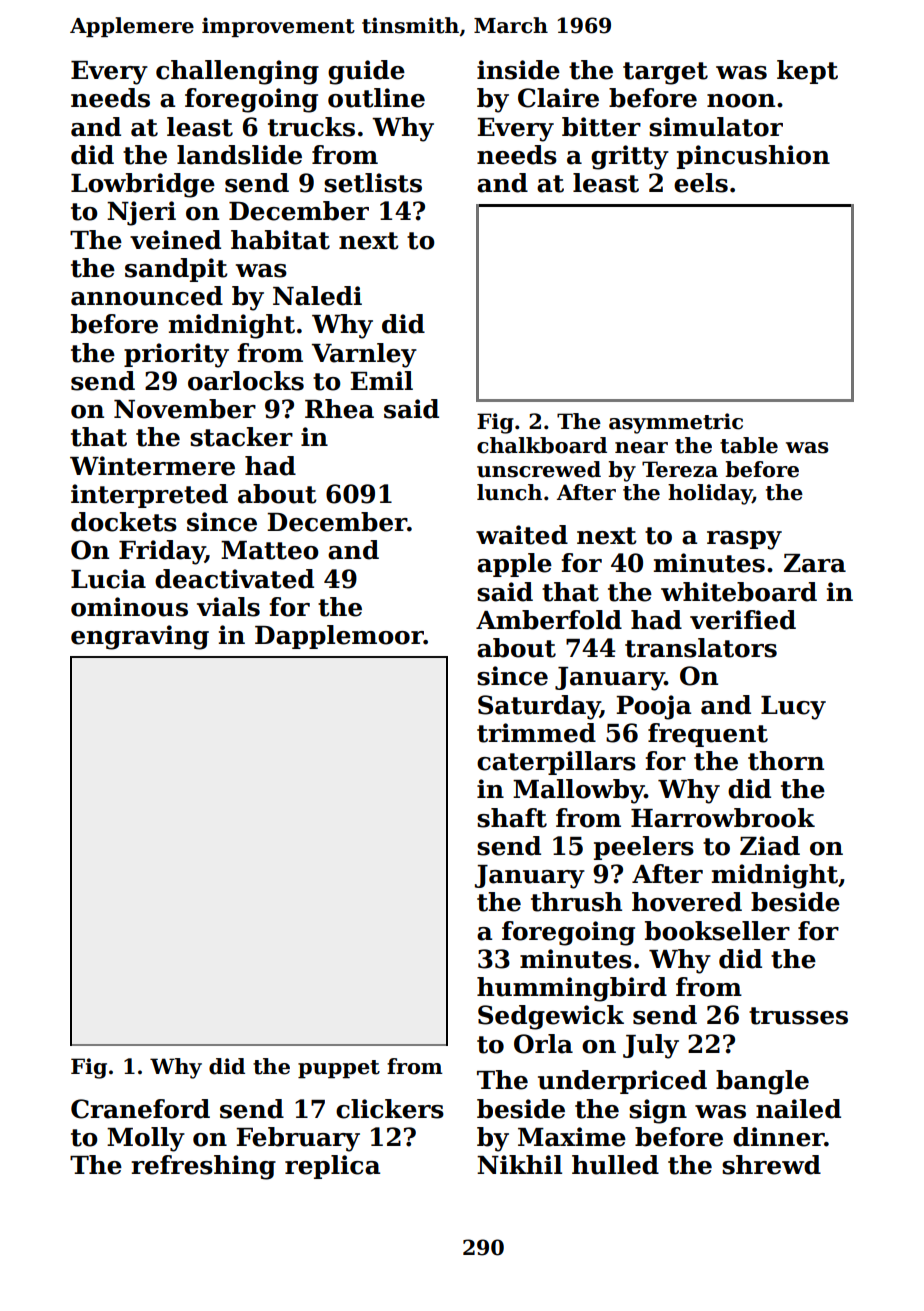 Image resolution: width=924 pixels, height=1311 pixels. Describe the element at coordinates (140, 637) in the page. I see `engraving` at that location.
